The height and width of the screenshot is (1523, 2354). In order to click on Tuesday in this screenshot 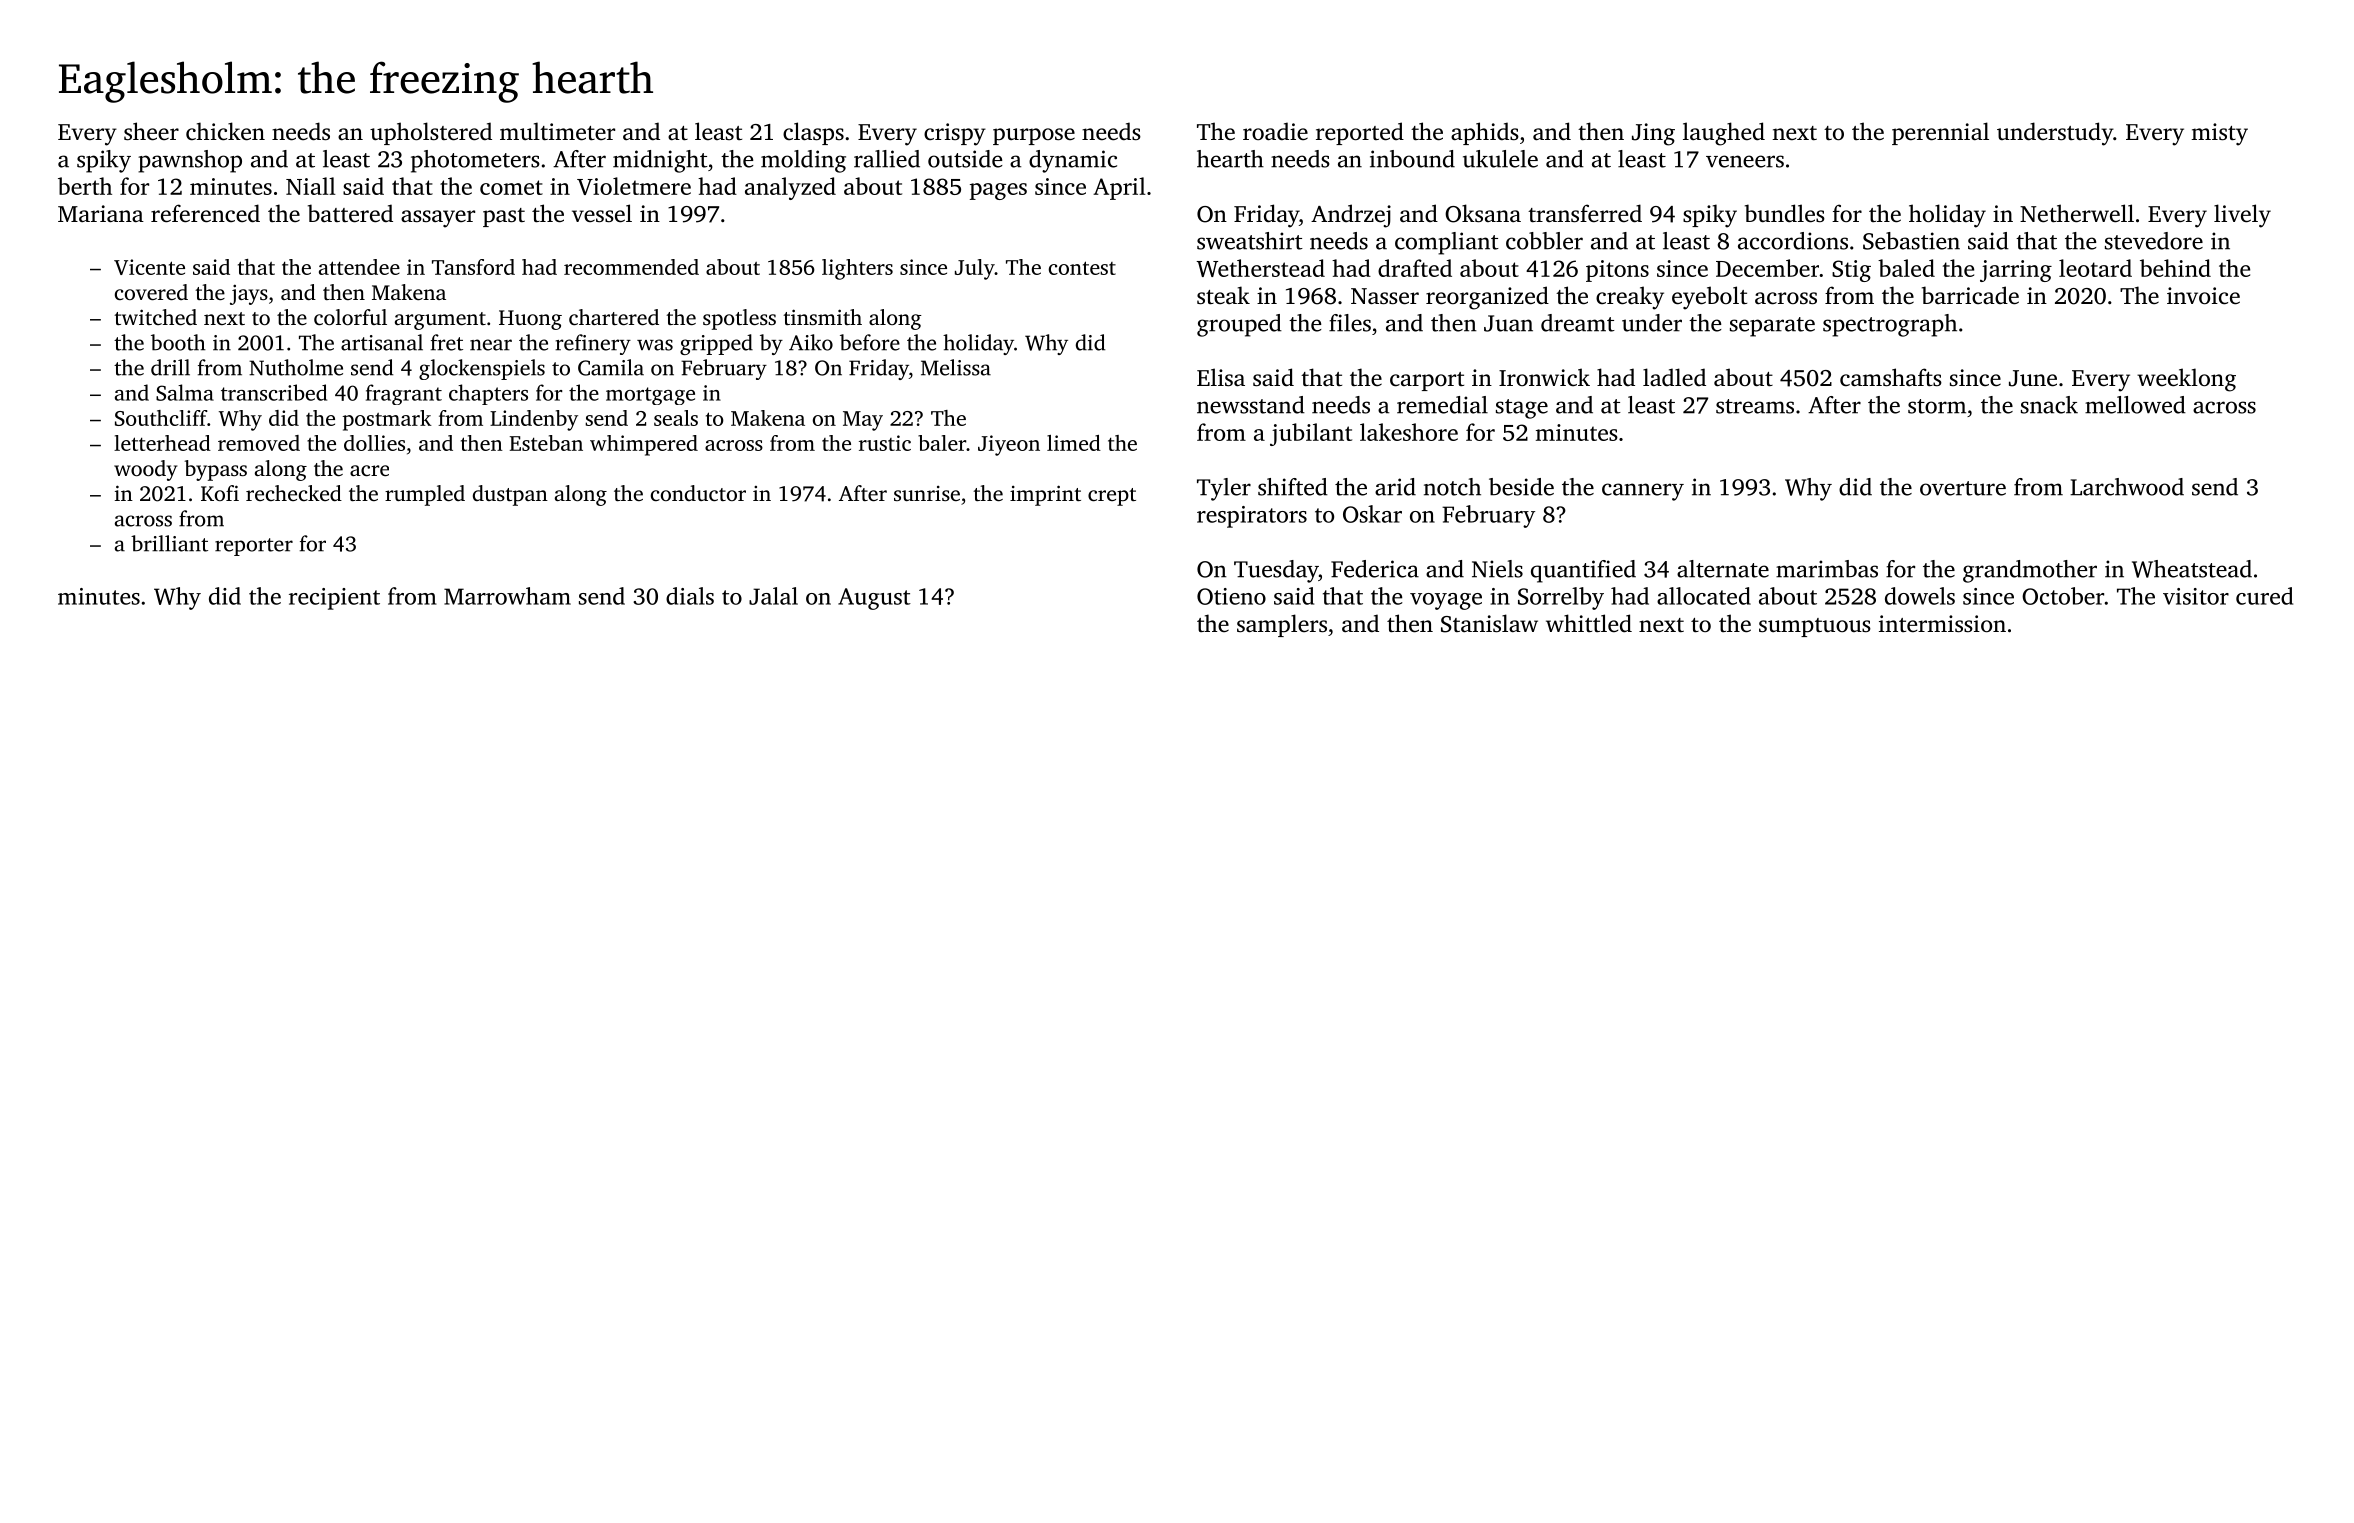, I will do `click(1276, 571)`.
